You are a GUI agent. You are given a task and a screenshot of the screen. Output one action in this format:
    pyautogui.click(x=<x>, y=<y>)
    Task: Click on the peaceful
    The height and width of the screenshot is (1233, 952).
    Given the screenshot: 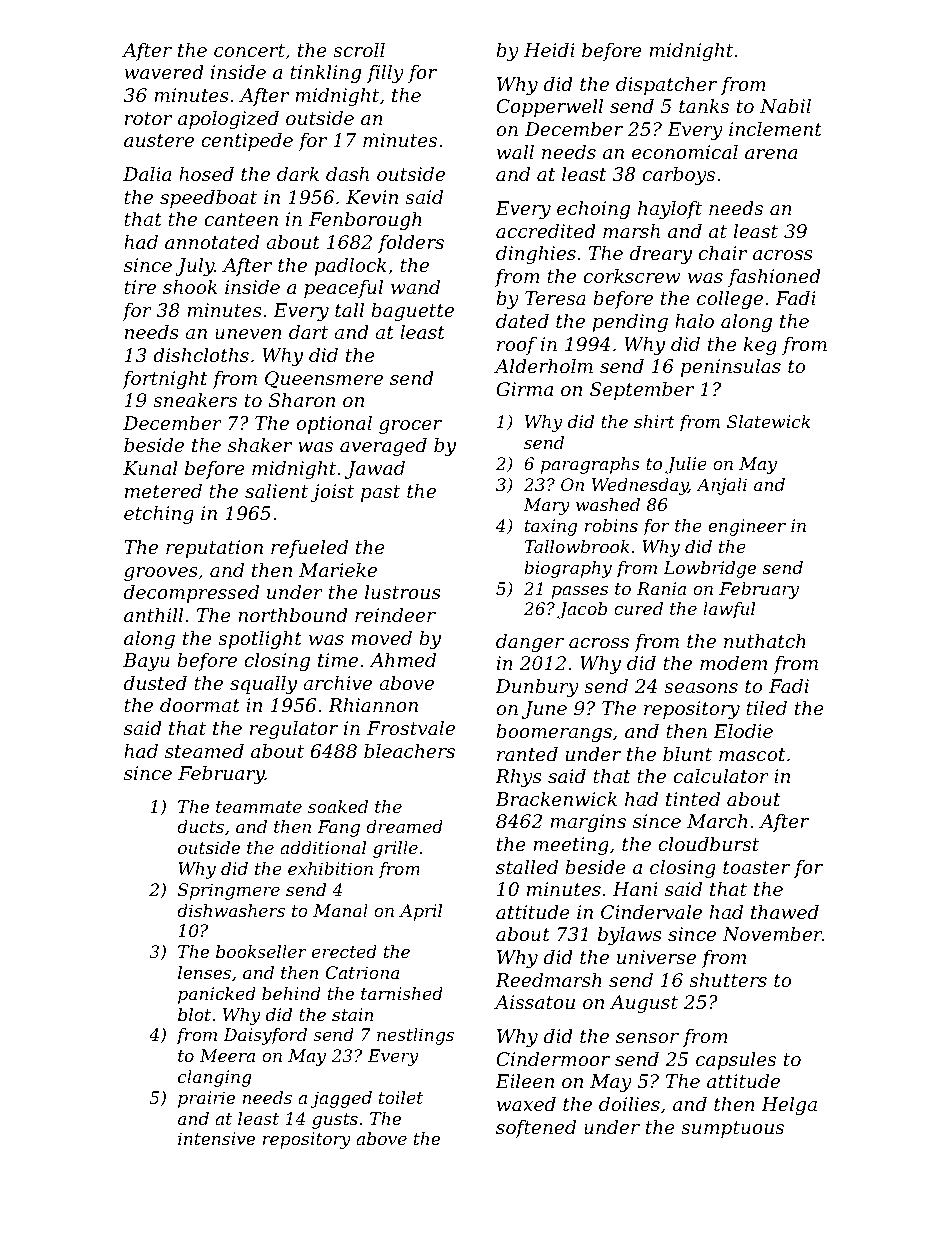 What is the action you would take?
    pyautogui.click(x=343, y=289)
